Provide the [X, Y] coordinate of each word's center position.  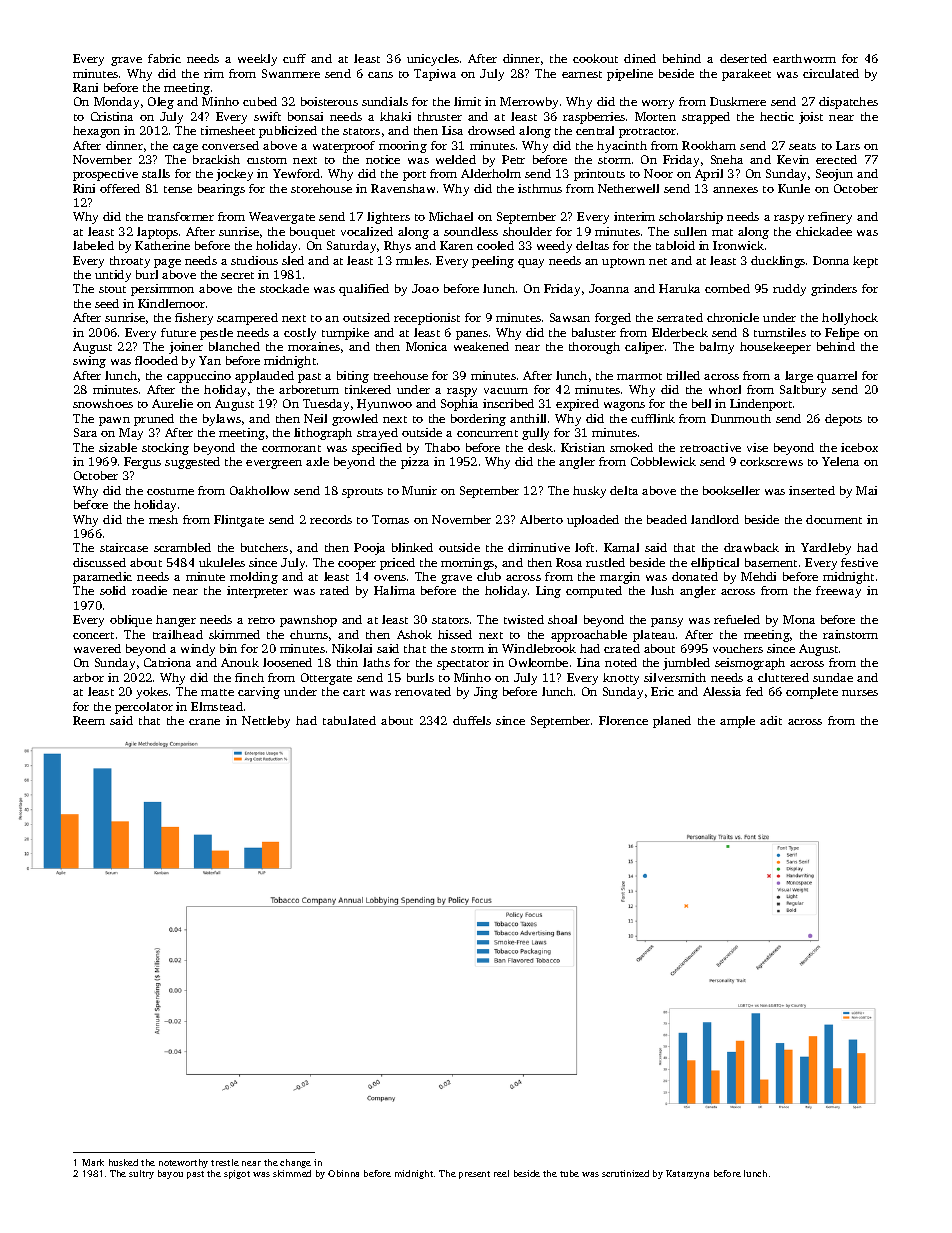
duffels [472, 720]
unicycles [433, 60]
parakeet [746, 75]
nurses [860, 693]
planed [672, 722]
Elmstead [217, 706]
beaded [667, 519]
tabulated [349, 720]
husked [123, 1162]
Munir [419, 490]
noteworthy [183, 1163]
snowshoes [103, 403]
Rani [85, 87]
